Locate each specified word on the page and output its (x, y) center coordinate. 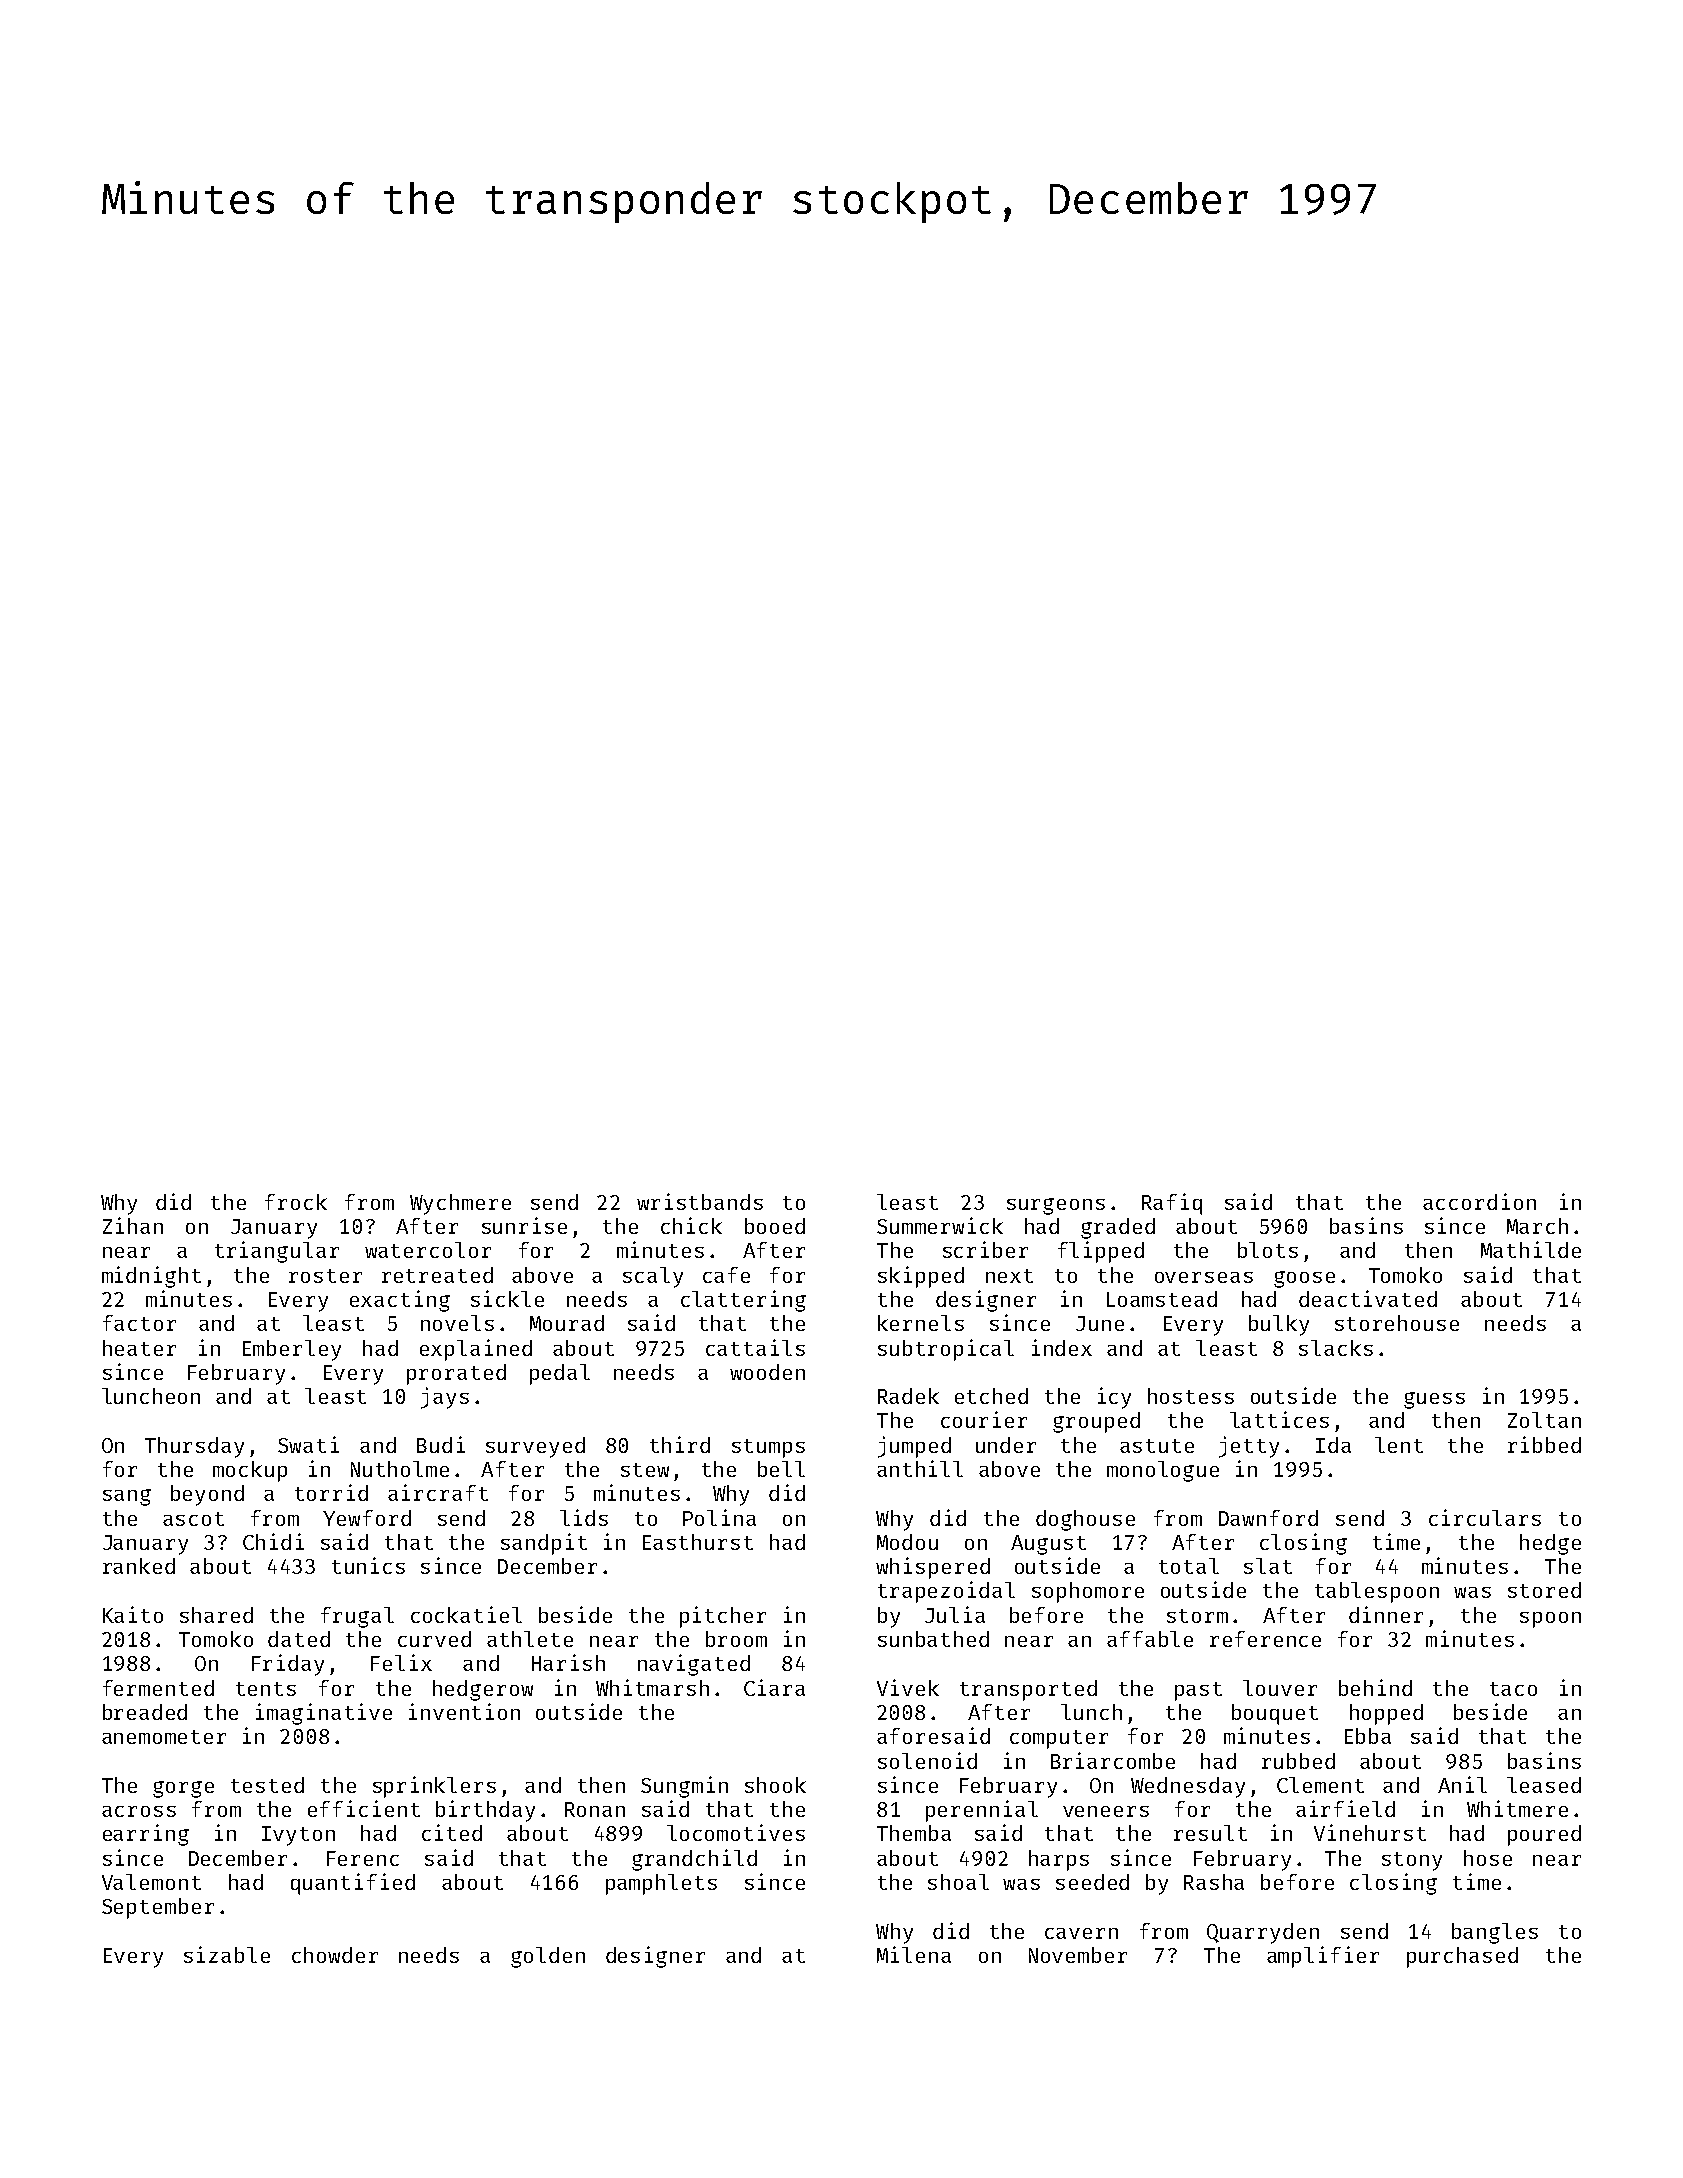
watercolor (428, 1250)
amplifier (1323, 1957)
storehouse (1397, 1323)
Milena (914, 1954)
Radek (908, 1396)
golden (548, 1957)
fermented (158, 1688)
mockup (250, 1471)
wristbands (700, 1201)
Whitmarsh (652, 1687)
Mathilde (1531, 1249)
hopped (1386, 1714)
